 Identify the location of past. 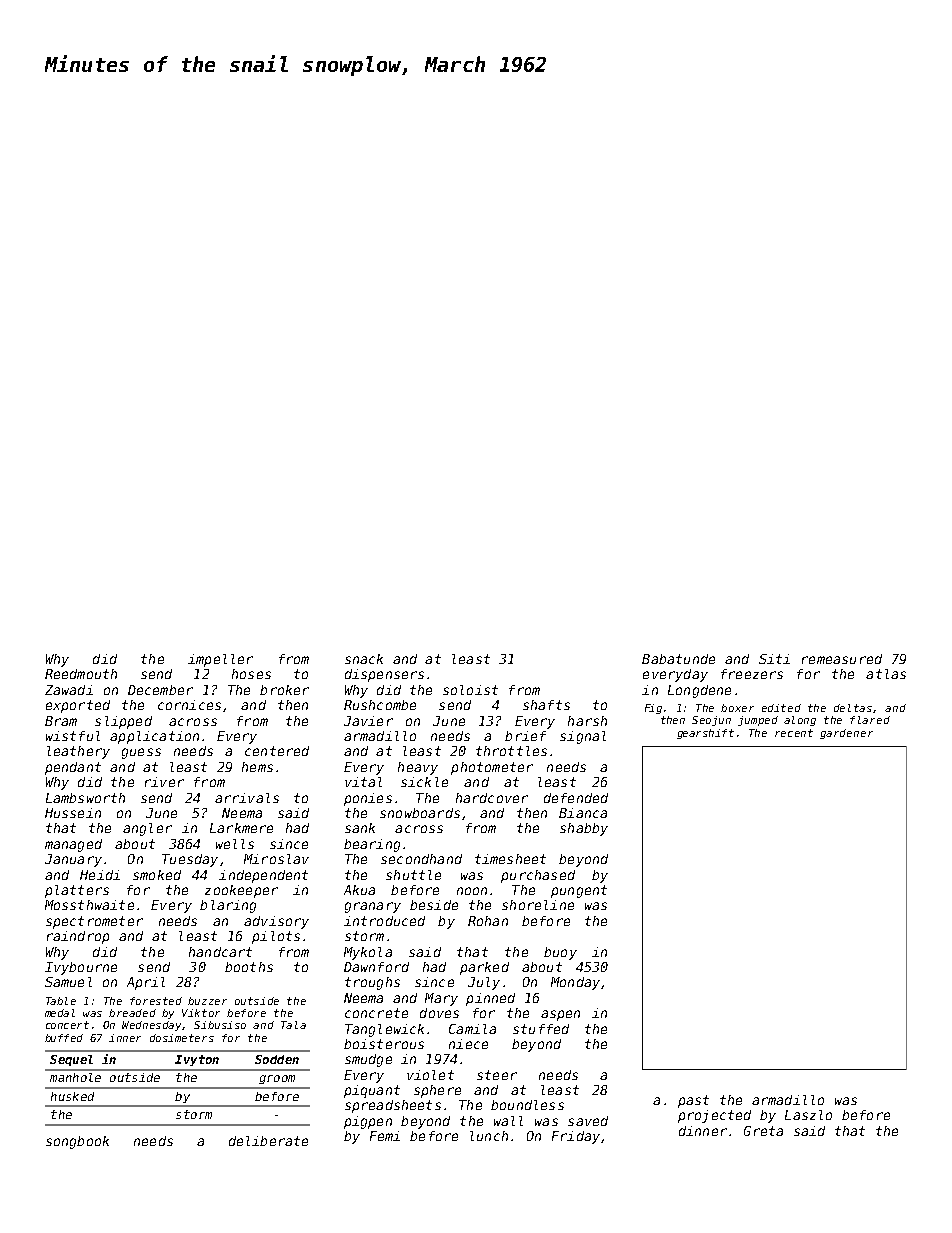
(693, 1101).
